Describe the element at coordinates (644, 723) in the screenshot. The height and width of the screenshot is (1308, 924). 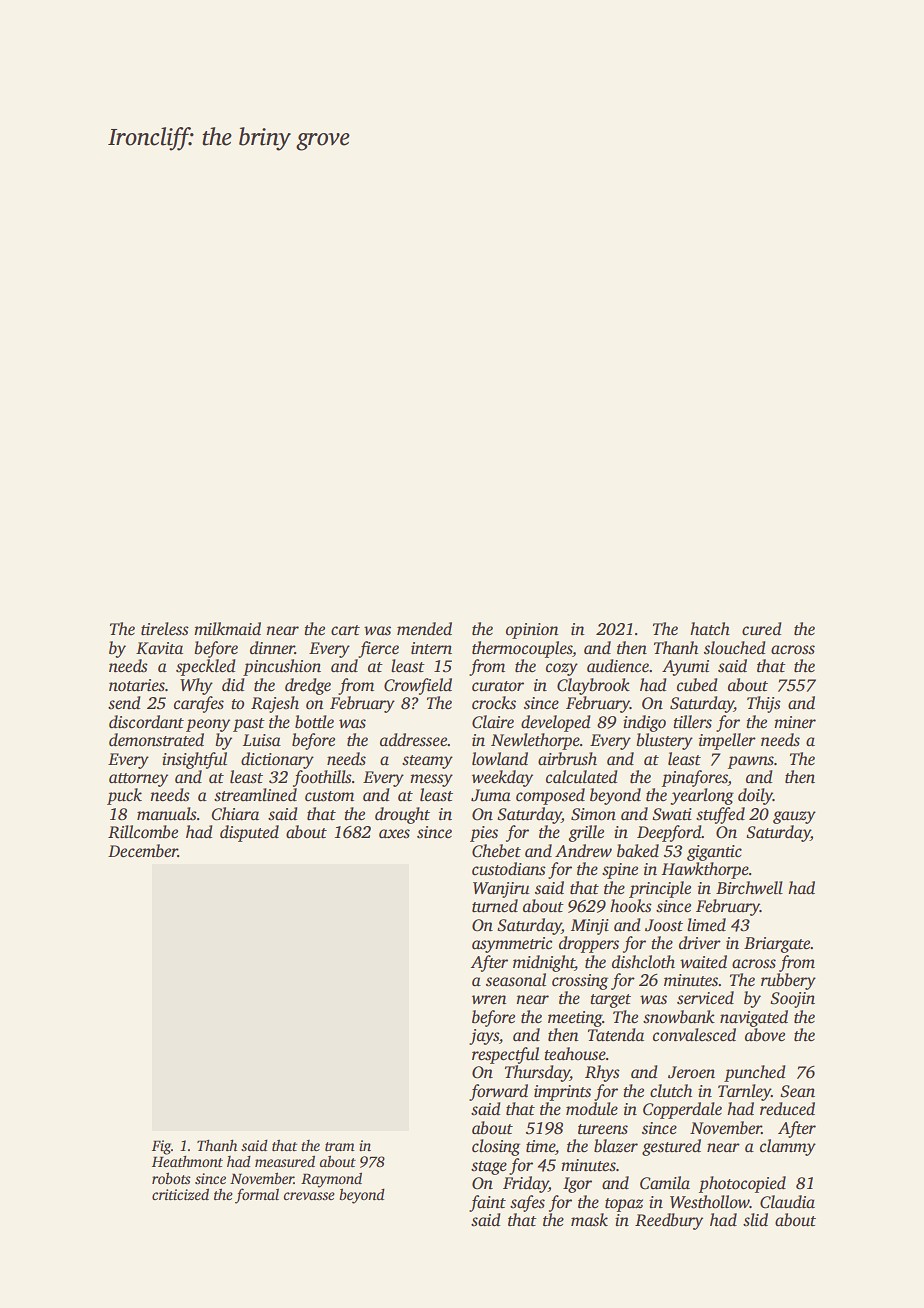
I see `indigo` at that location.
